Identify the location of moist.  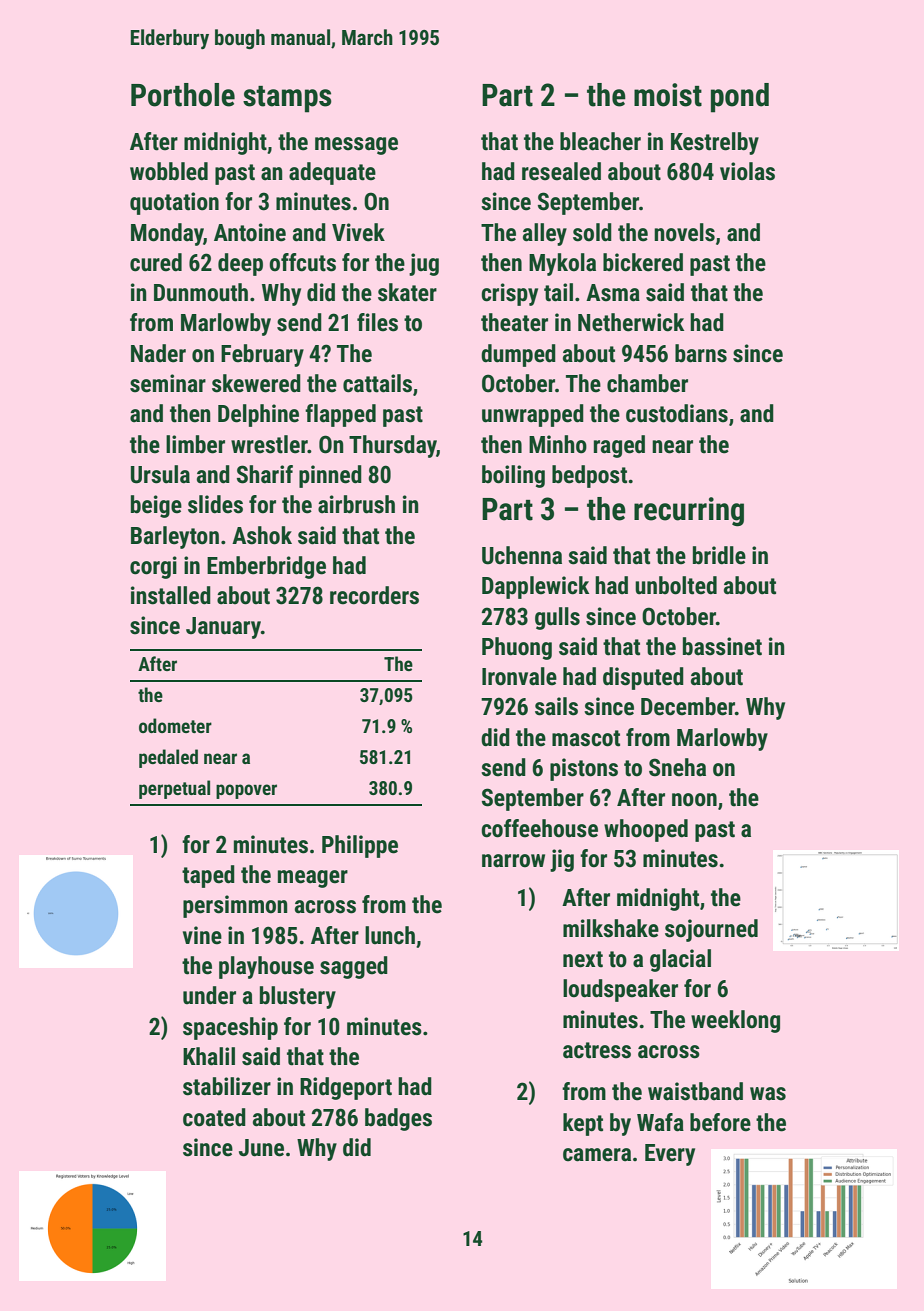
(668, 95).
